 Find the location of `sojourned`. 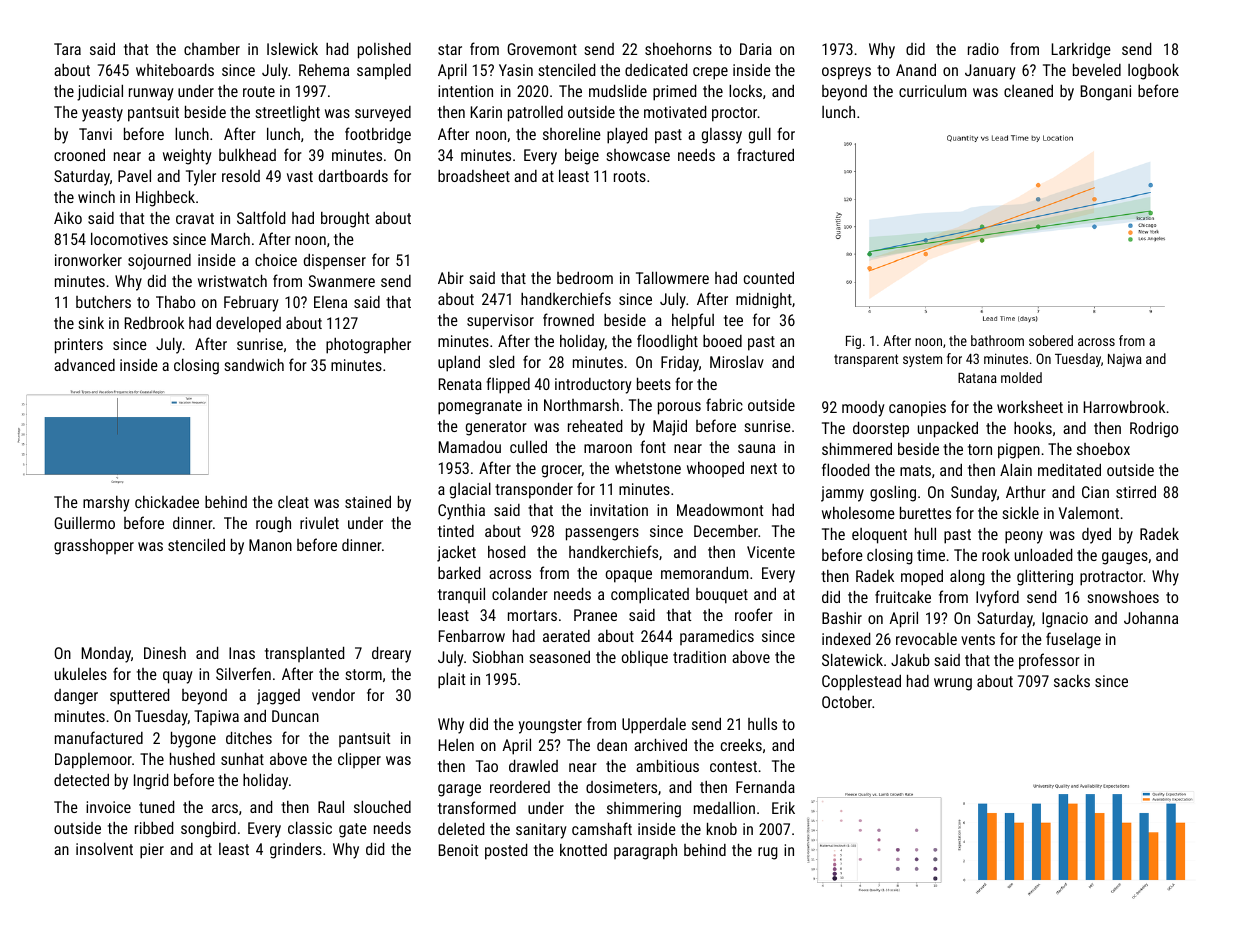

sojourned is located at coordinates (159, 262).
